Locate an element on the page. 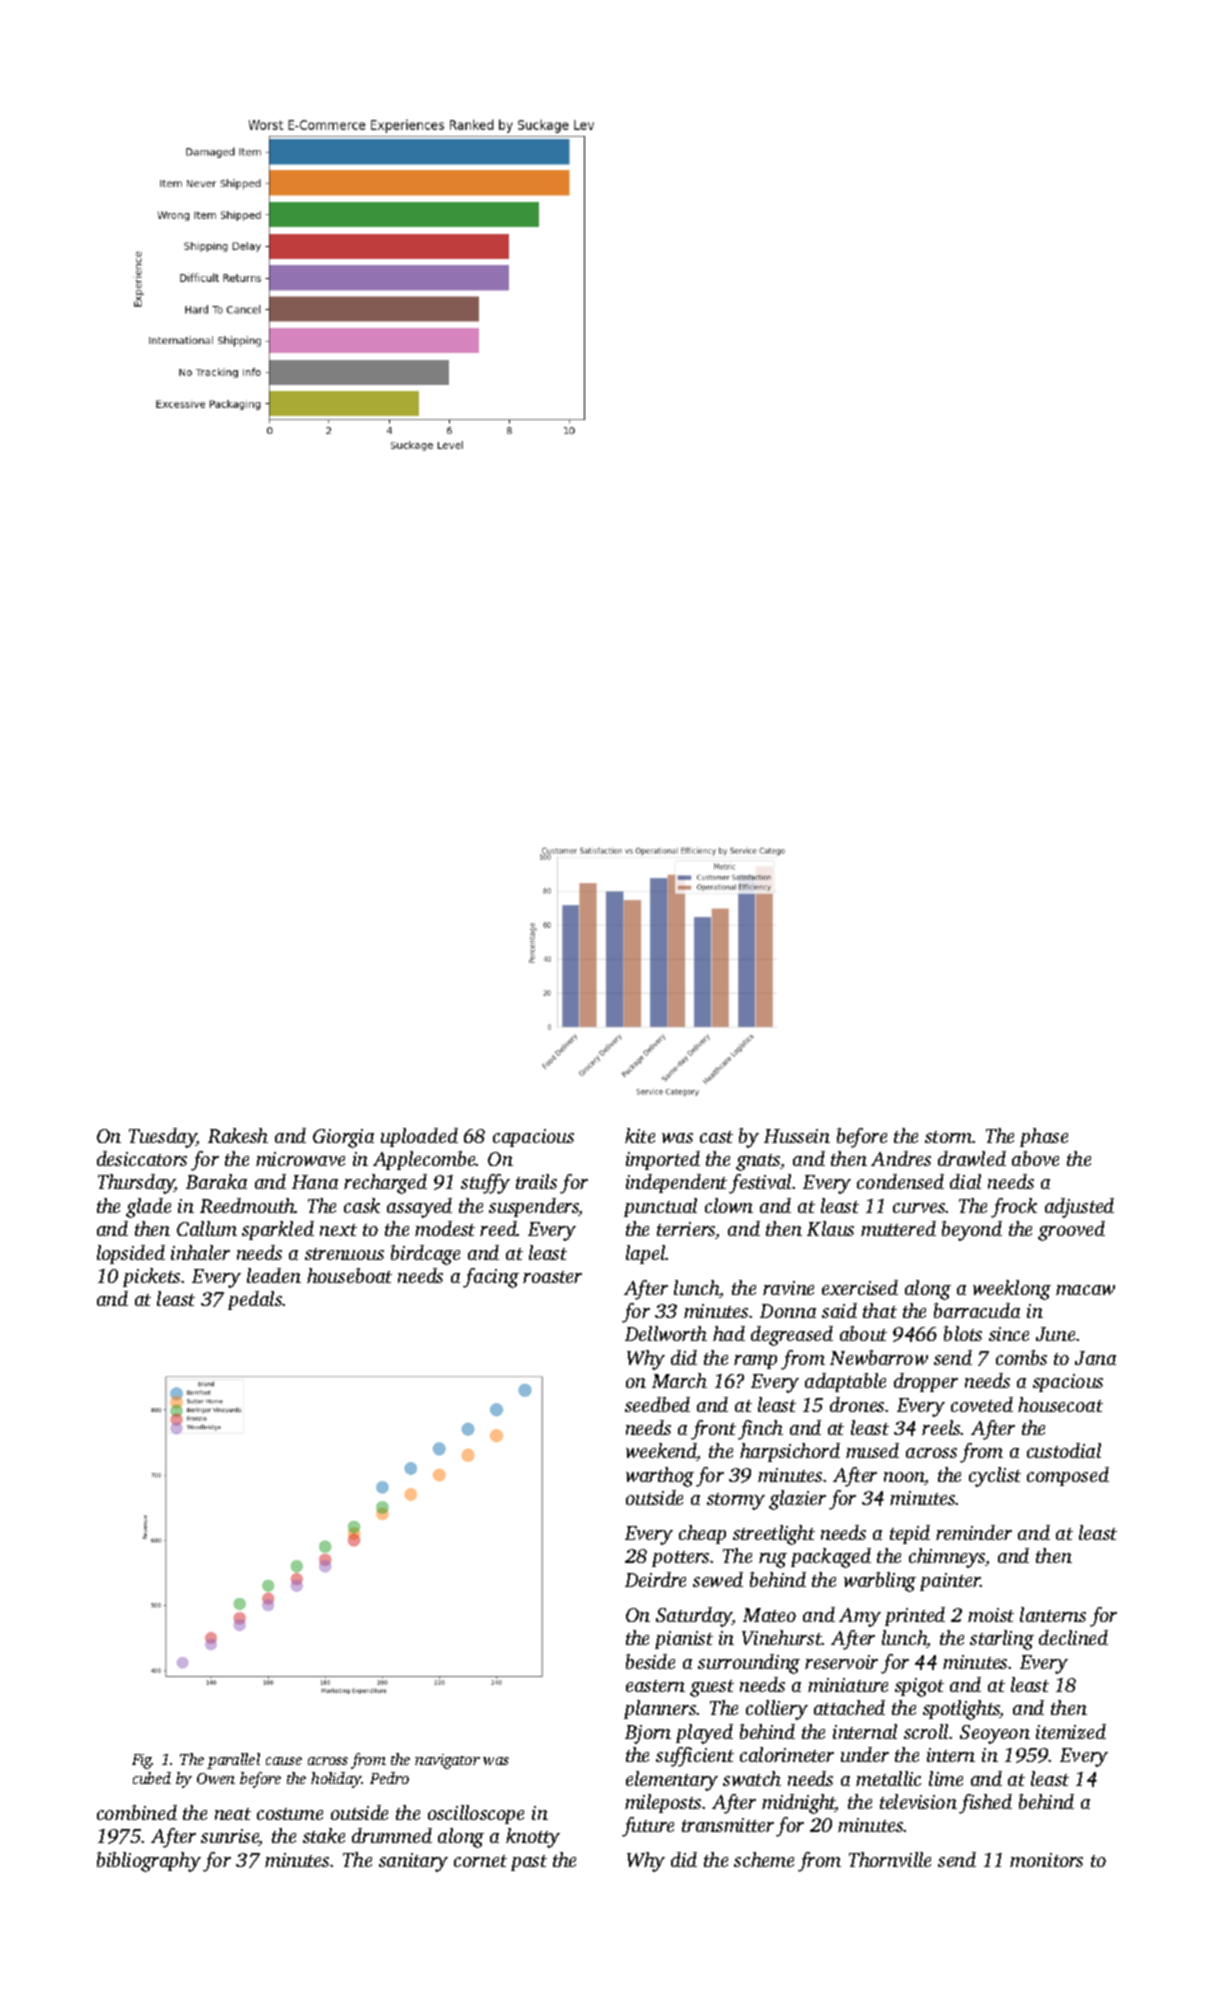 Image resolution: width=1214 pixels, height=1999 pixels. front is located at coordinates (713, 1430).
